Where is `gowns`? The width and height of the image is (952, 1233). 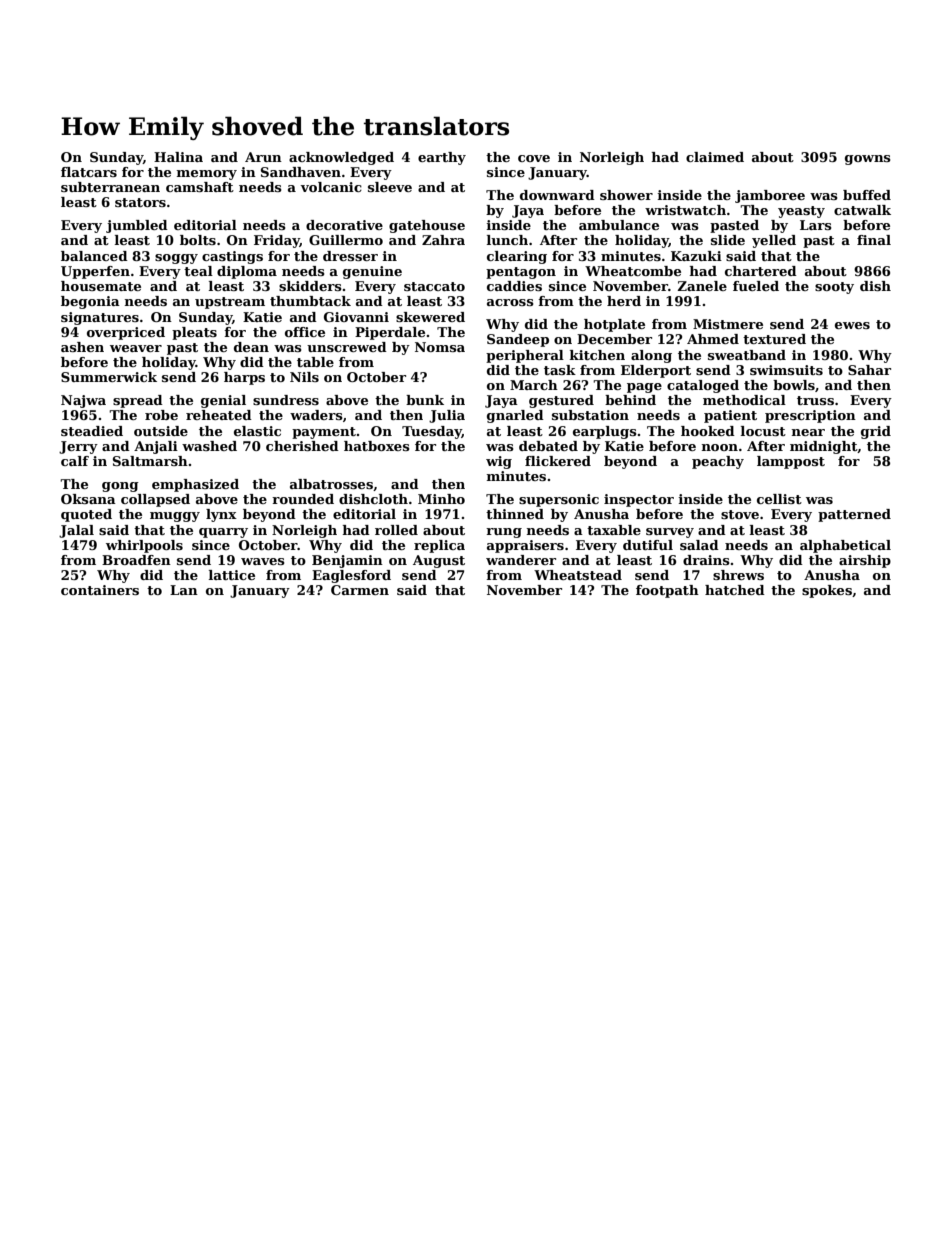 gowns is located at coordinates (868, 160).
